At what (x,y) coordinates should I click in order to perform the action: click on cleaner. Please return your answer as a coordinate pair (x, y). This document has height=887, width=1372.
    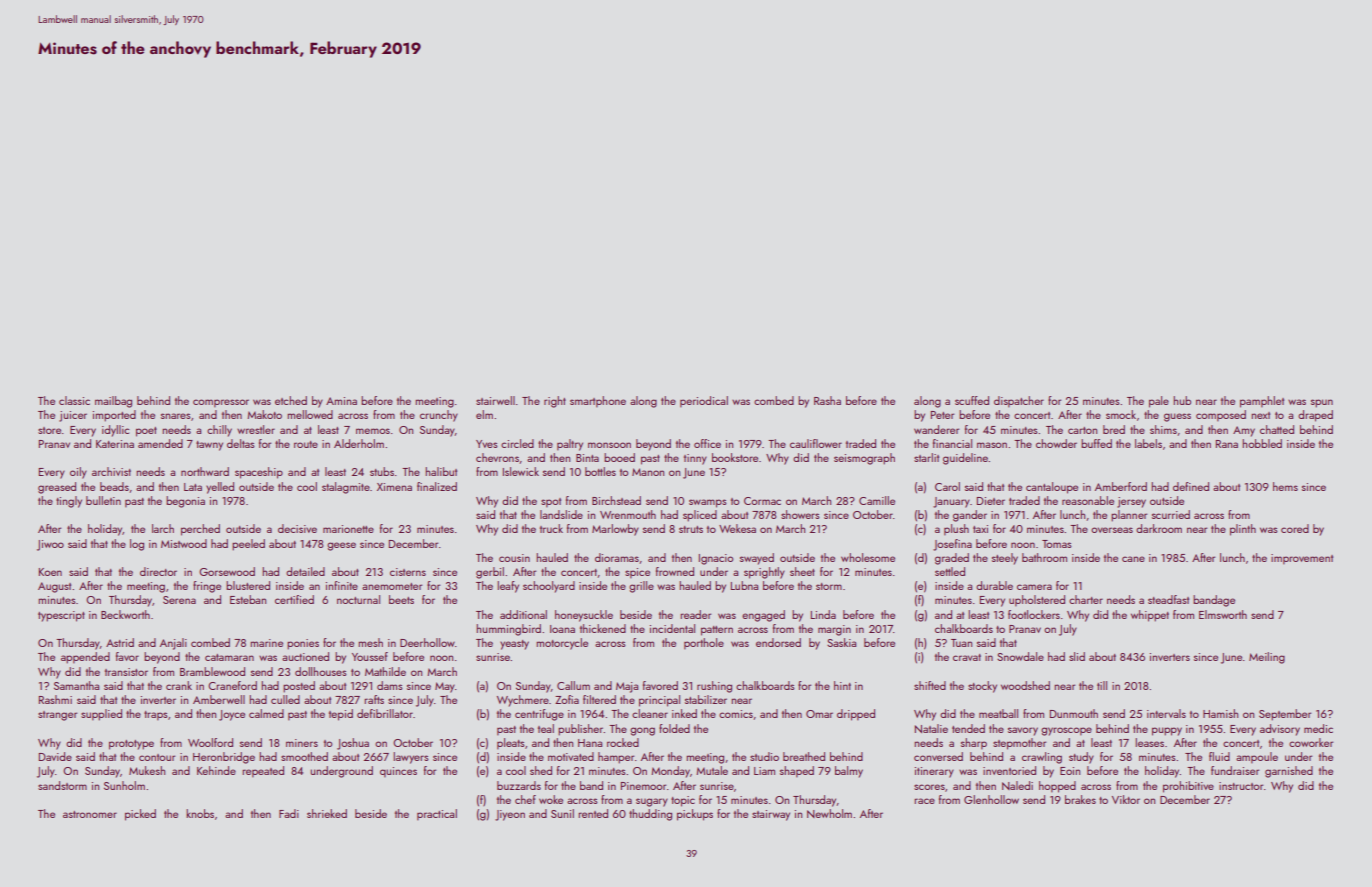
    Looking at the image, I should click on (650, 713).
